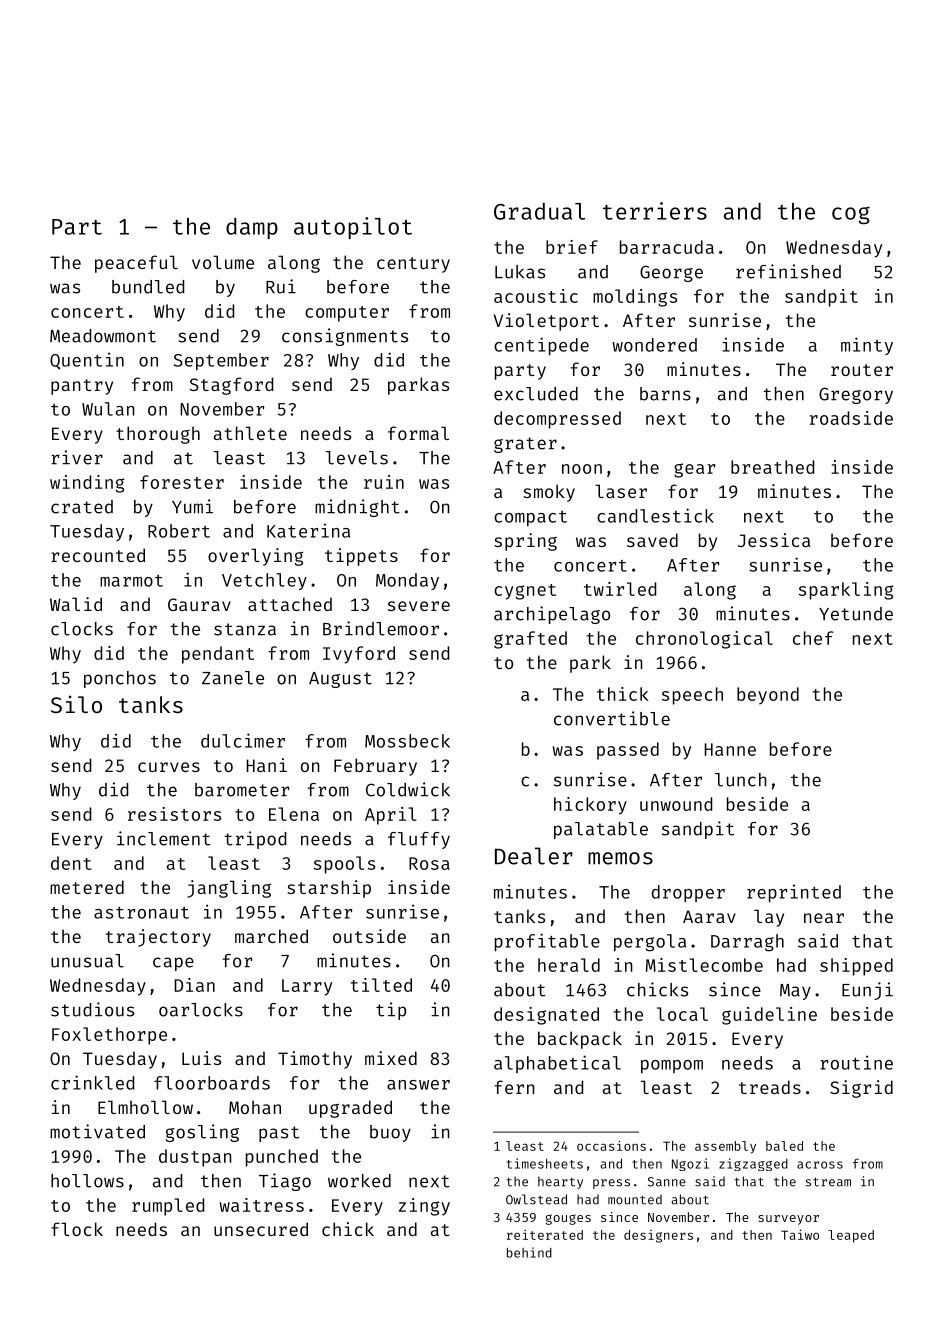 The width and height of the screenshot is (944, 1340). Describe the element at coordinates (359, 1181) in the screenshot. I see `worked` at that location.
